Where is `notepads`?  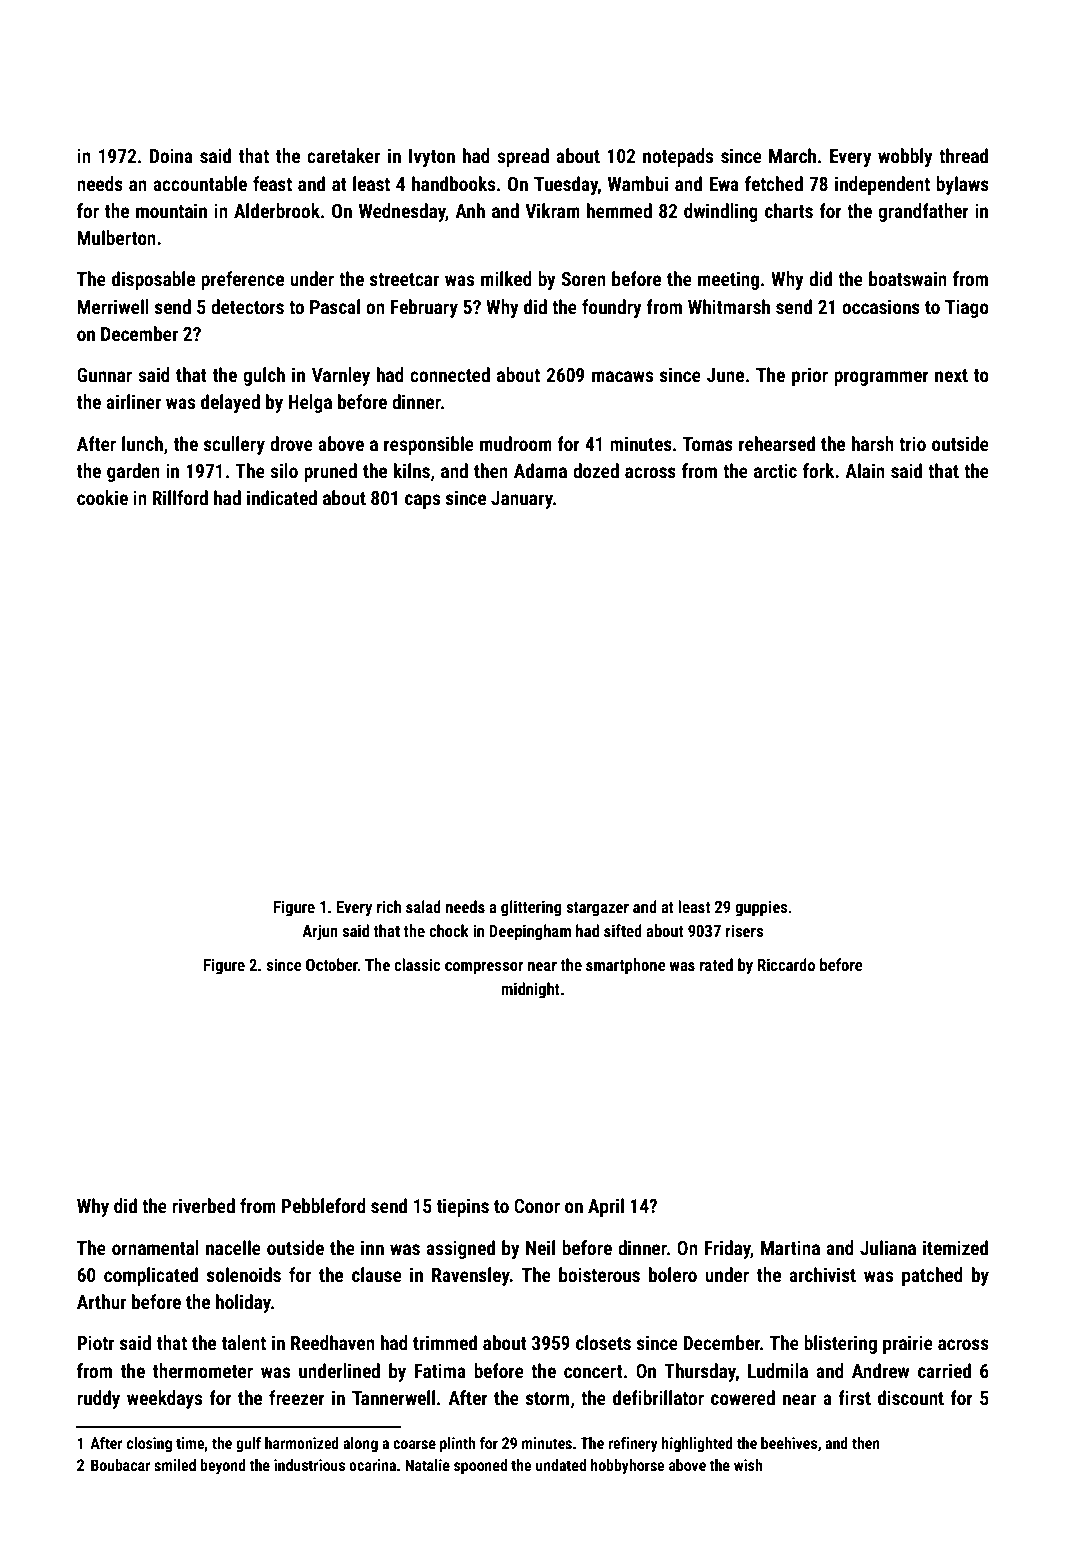
notepads is located at coordinates (678, 157).
